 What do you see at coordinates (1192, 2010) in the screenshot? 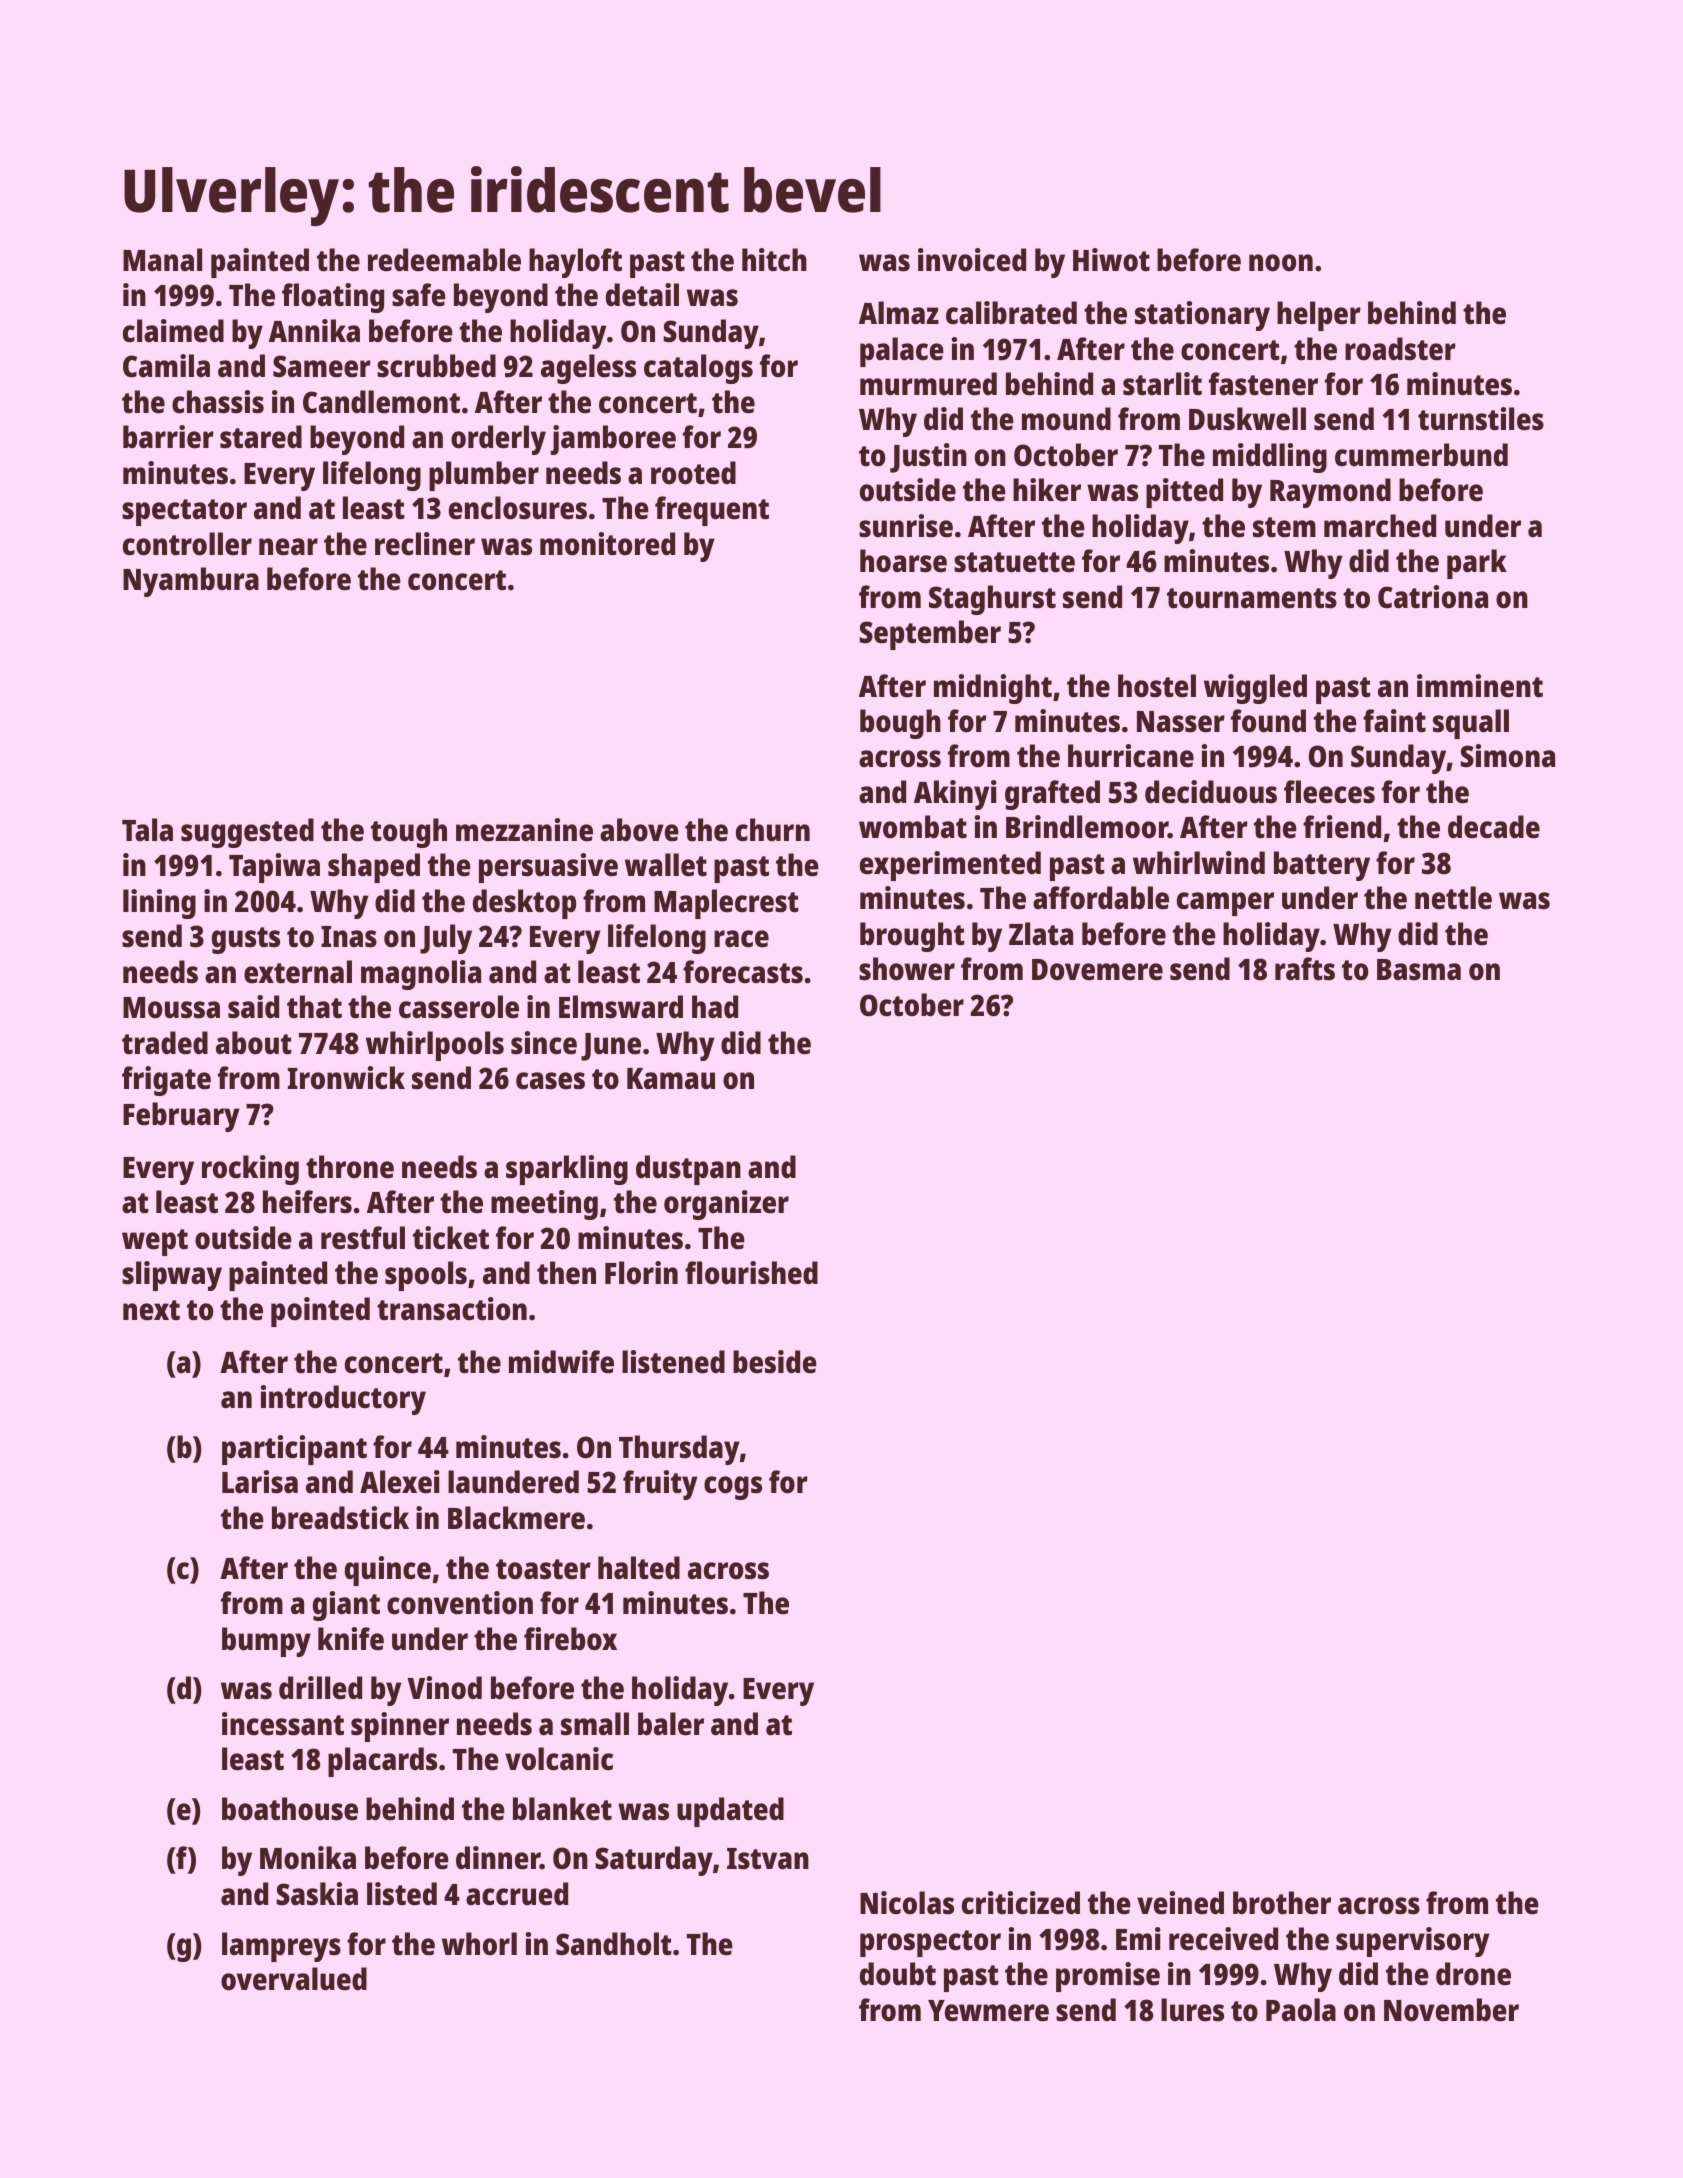
I see `lures` at bounding box center [1192, 2010].
